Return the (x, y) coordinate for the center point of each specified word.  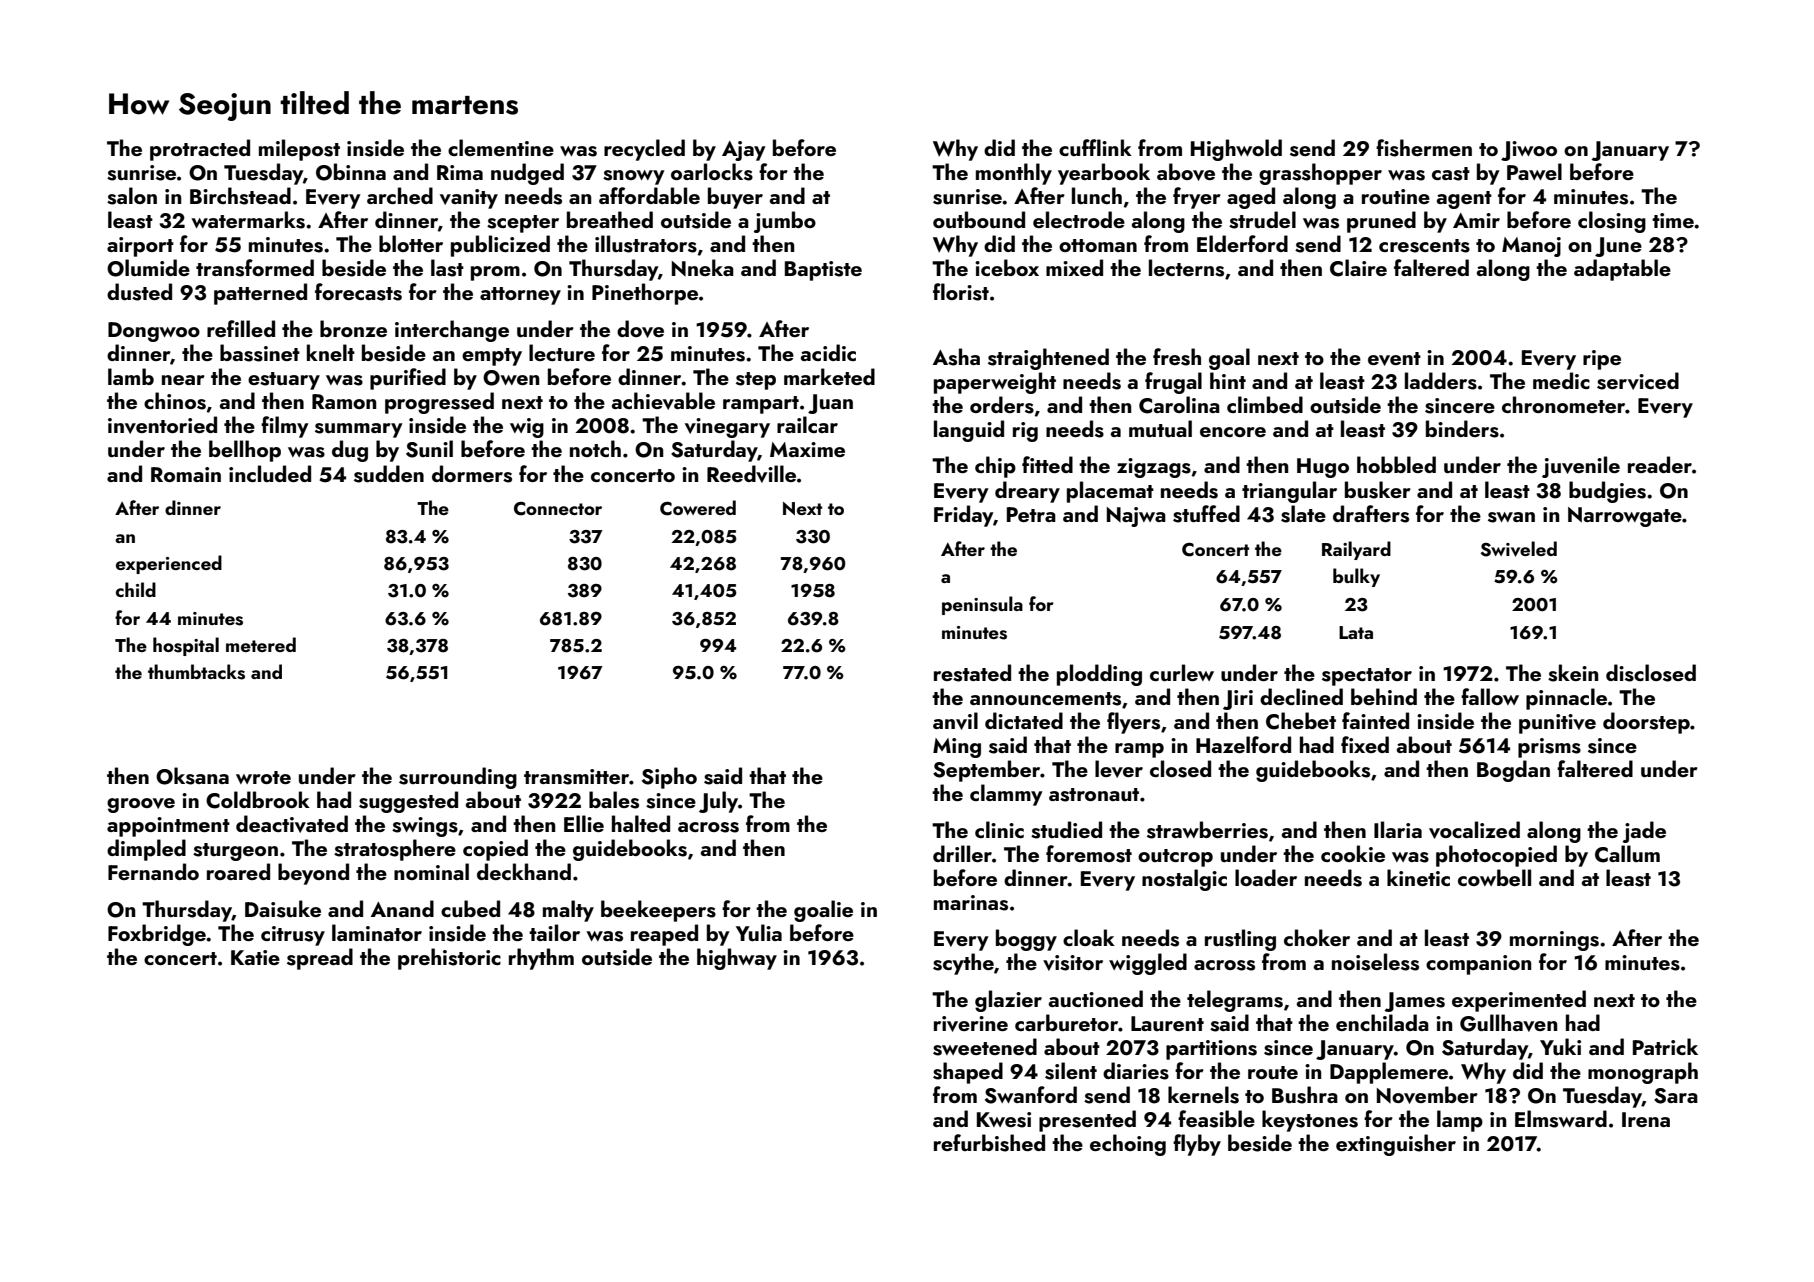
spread (320, 959)
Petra (1031, 514)
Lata (1356, 632)
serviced (1638, 381)
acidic (828, 352)
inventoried (162, 425)
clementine (501, 147)
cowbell (1494, 877)
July (718, 802)
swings (425, 827)
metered (261, 644)
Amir (1476, 220)
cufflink (1095, 147)
